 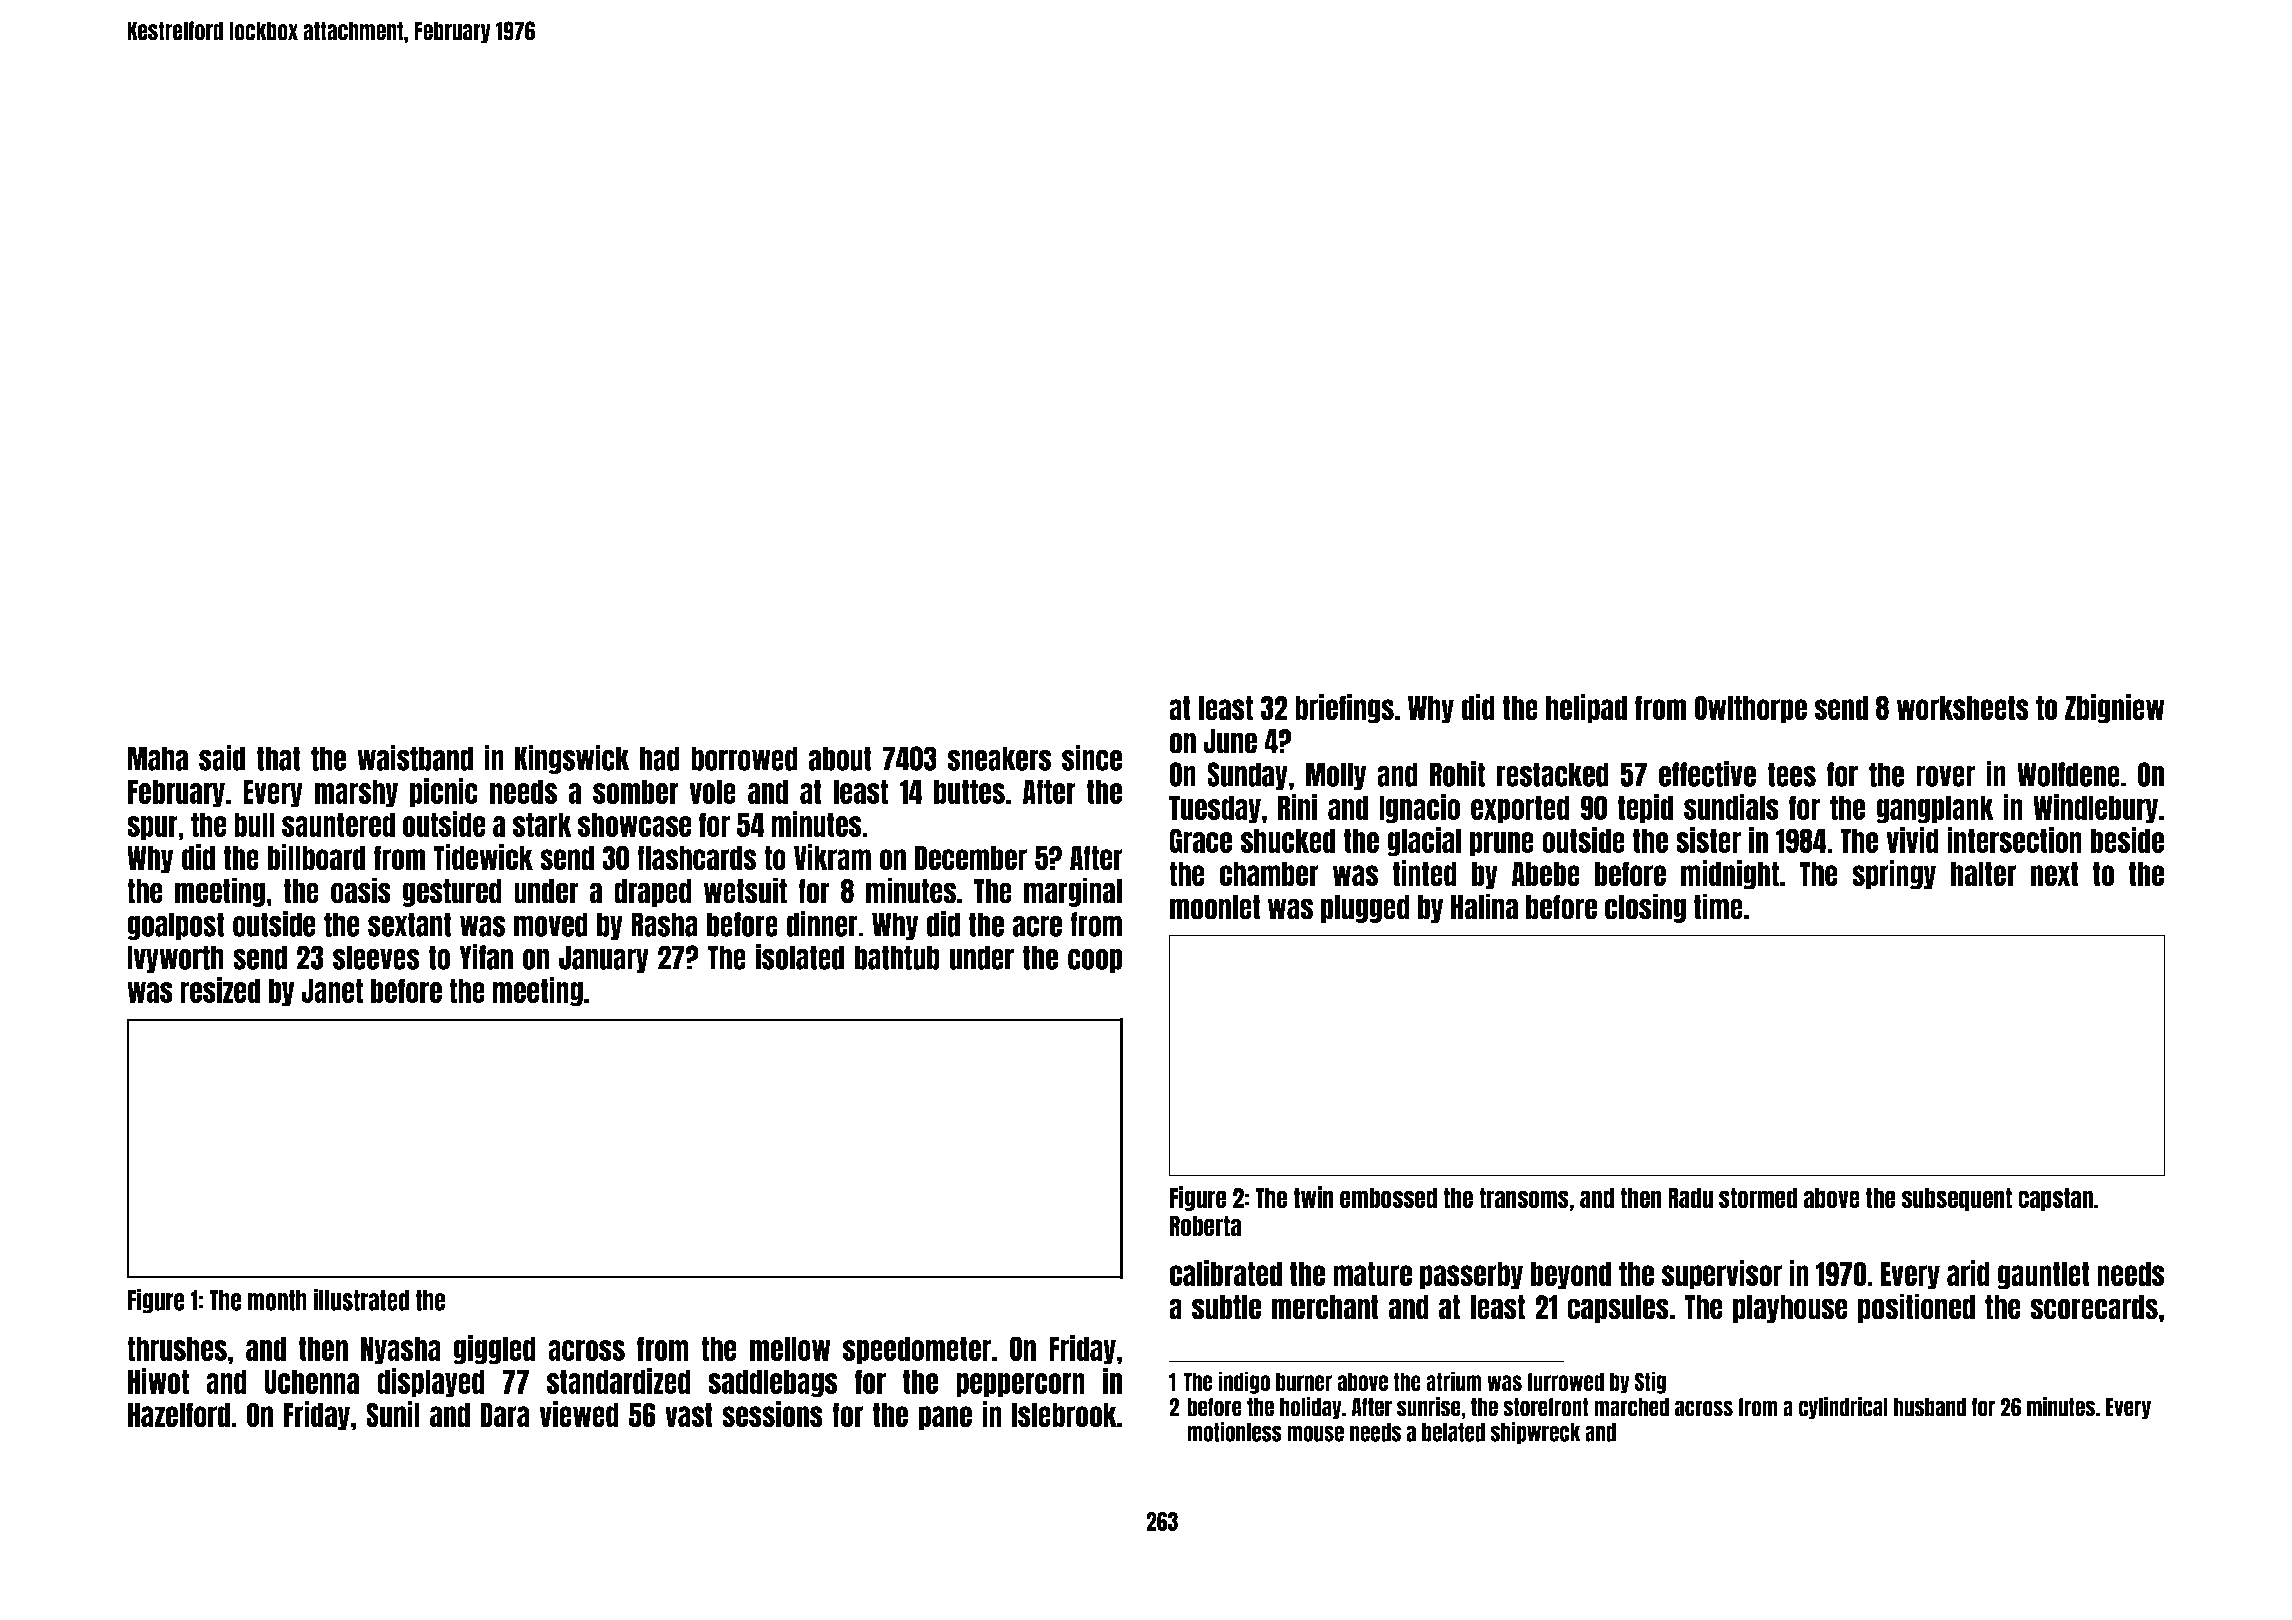 What do you see at coordinates (415, 757) in the screenshot?
I see `waistband` at bounding box center [415, 757].
